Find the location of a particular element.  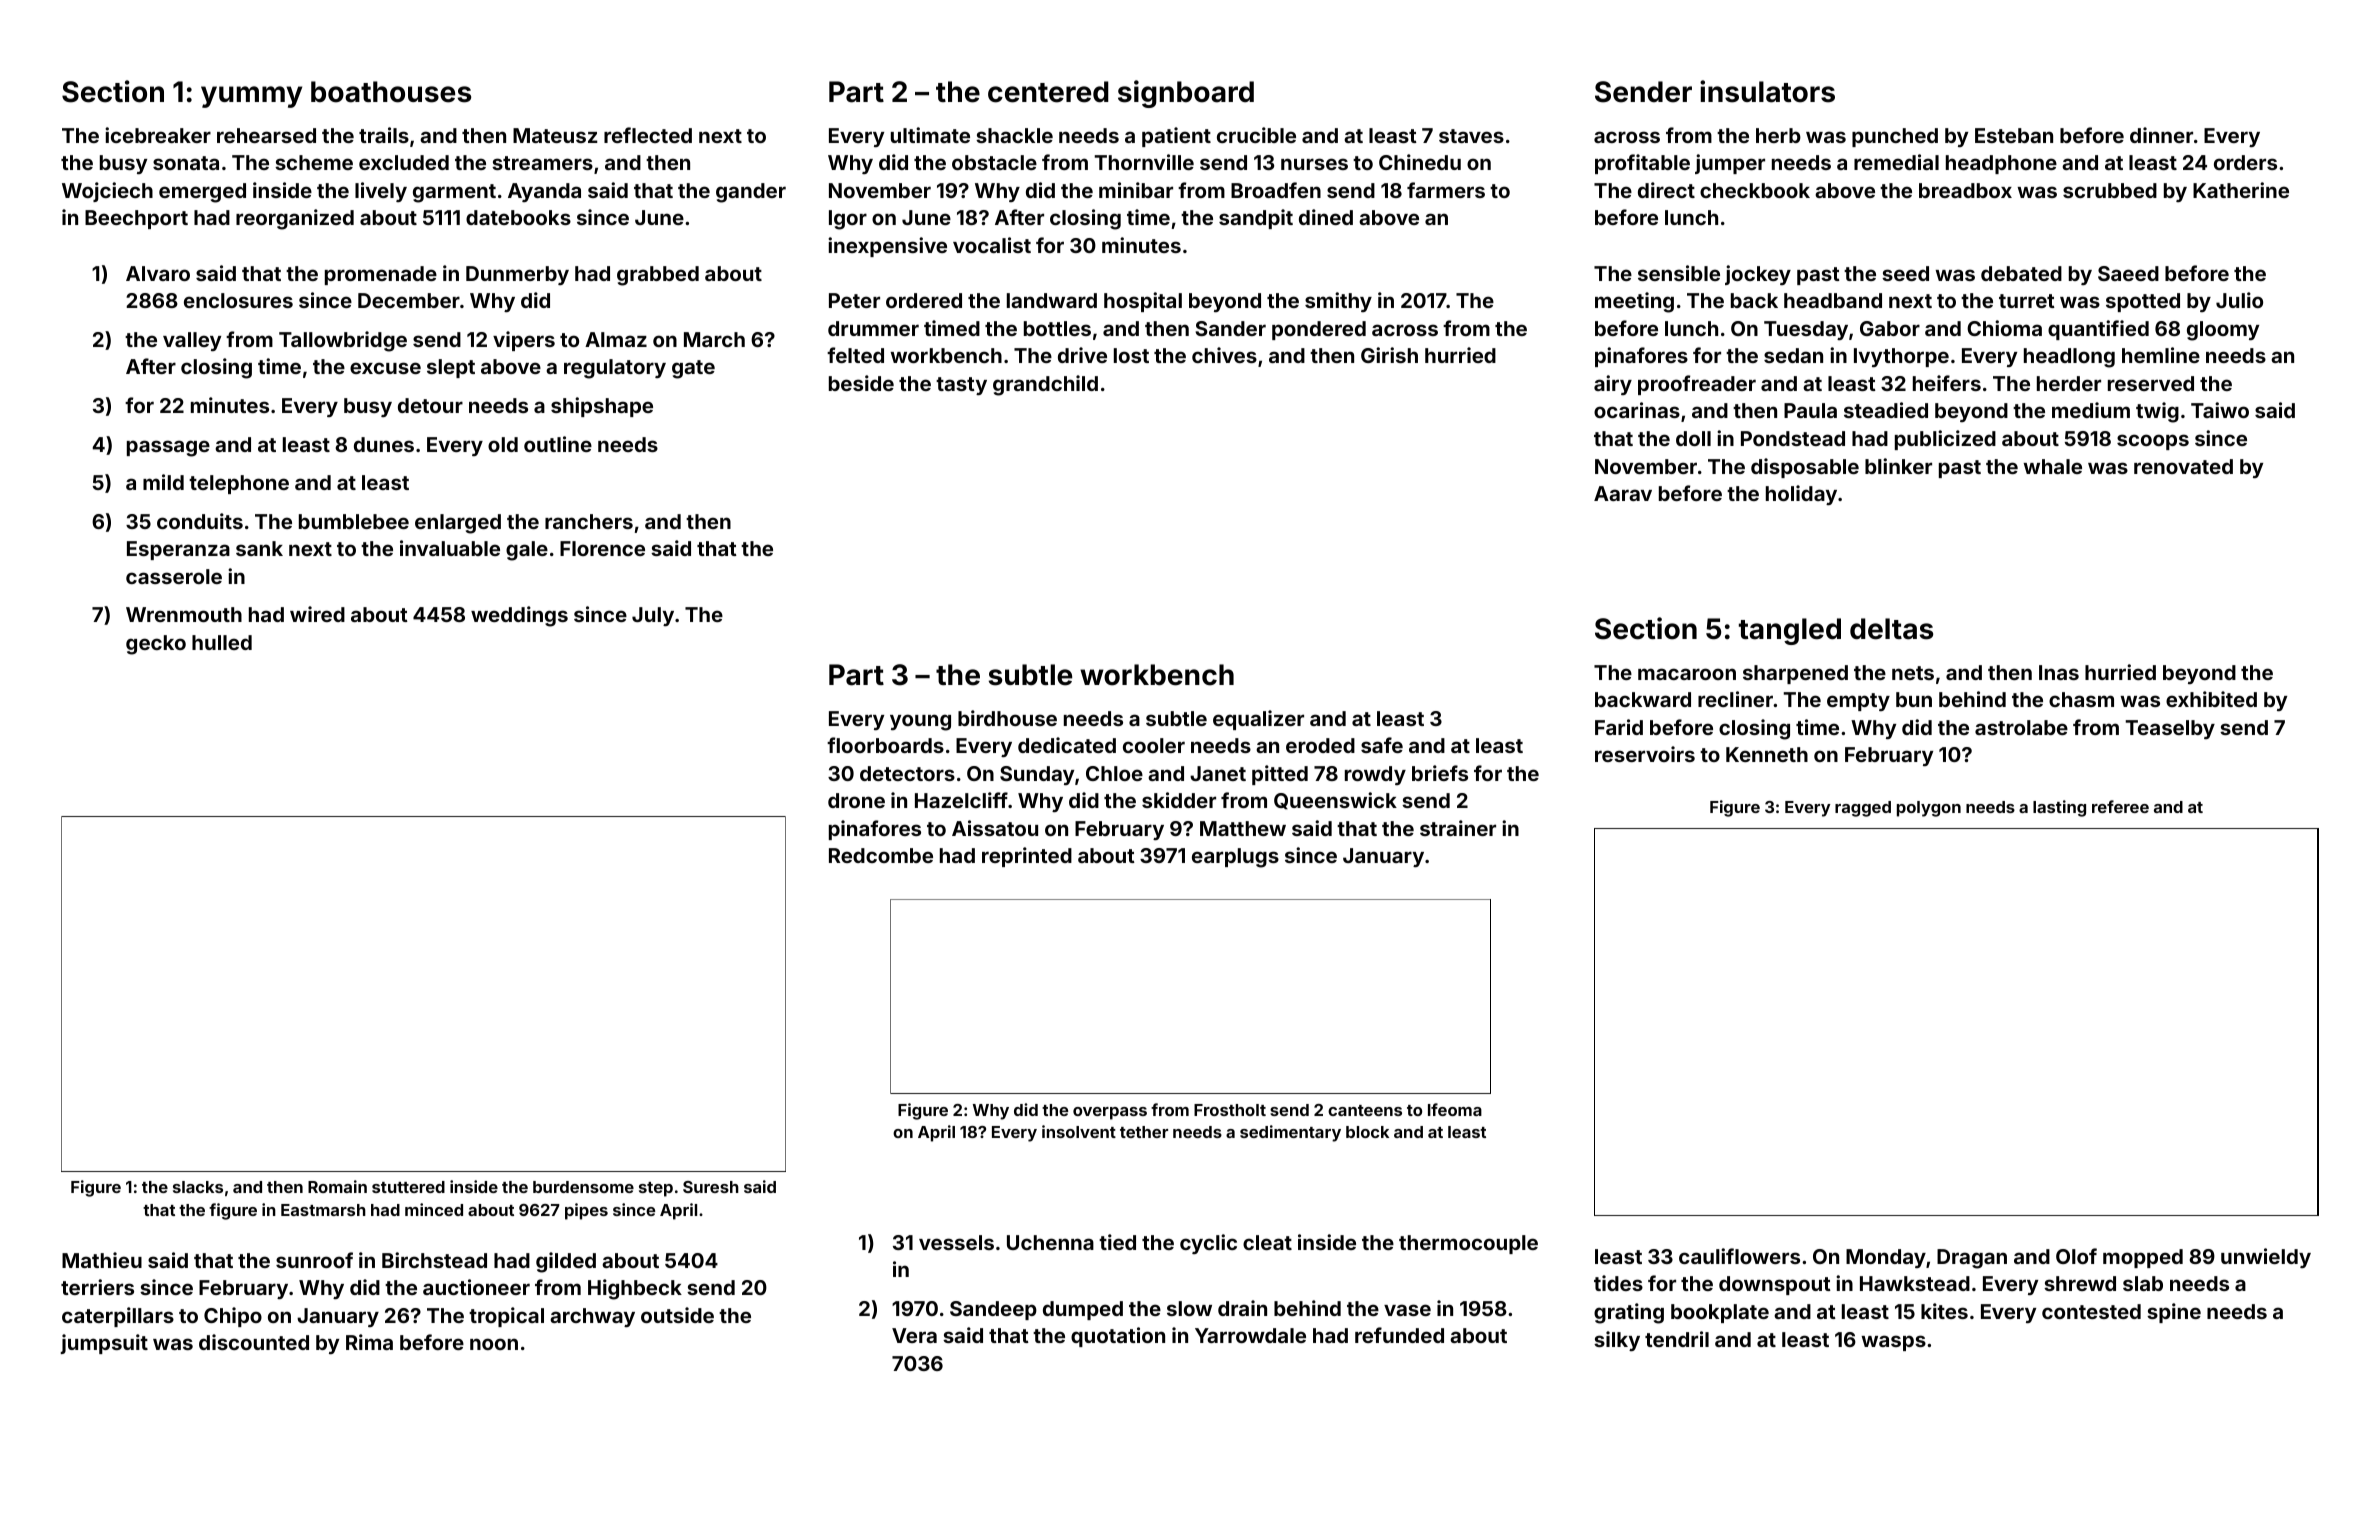

polygon is located at coordinates (1929, 809).
